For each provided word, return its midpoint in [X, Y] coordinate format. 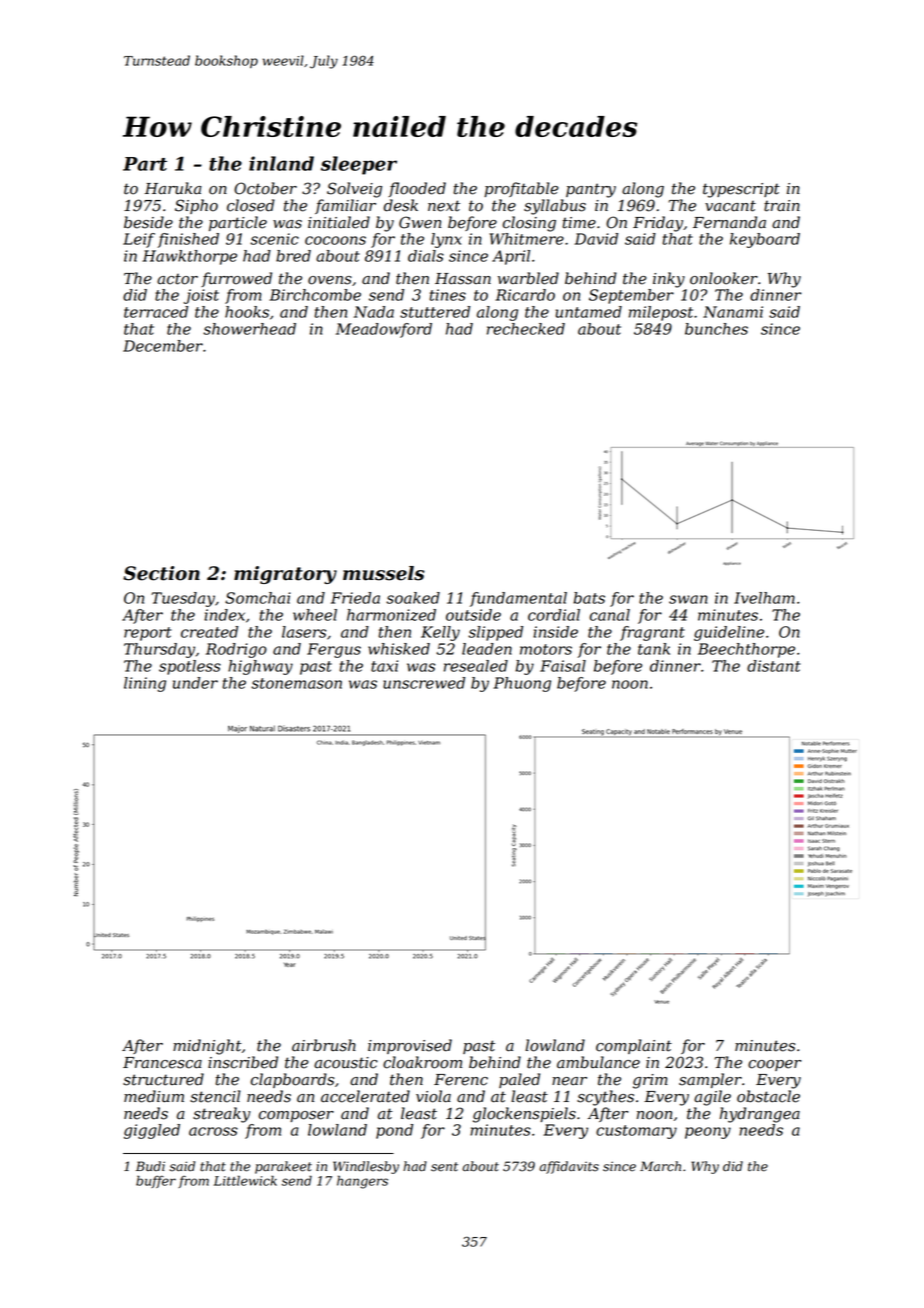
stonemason [296, 683]
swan [688, 599]
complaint [634, 1046]
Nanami [733, 312]
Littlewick [245, 1180]
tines [448, 295]
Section [161, 573]
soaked [413, 598]
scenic [274, 239]
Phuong [522, 684]
